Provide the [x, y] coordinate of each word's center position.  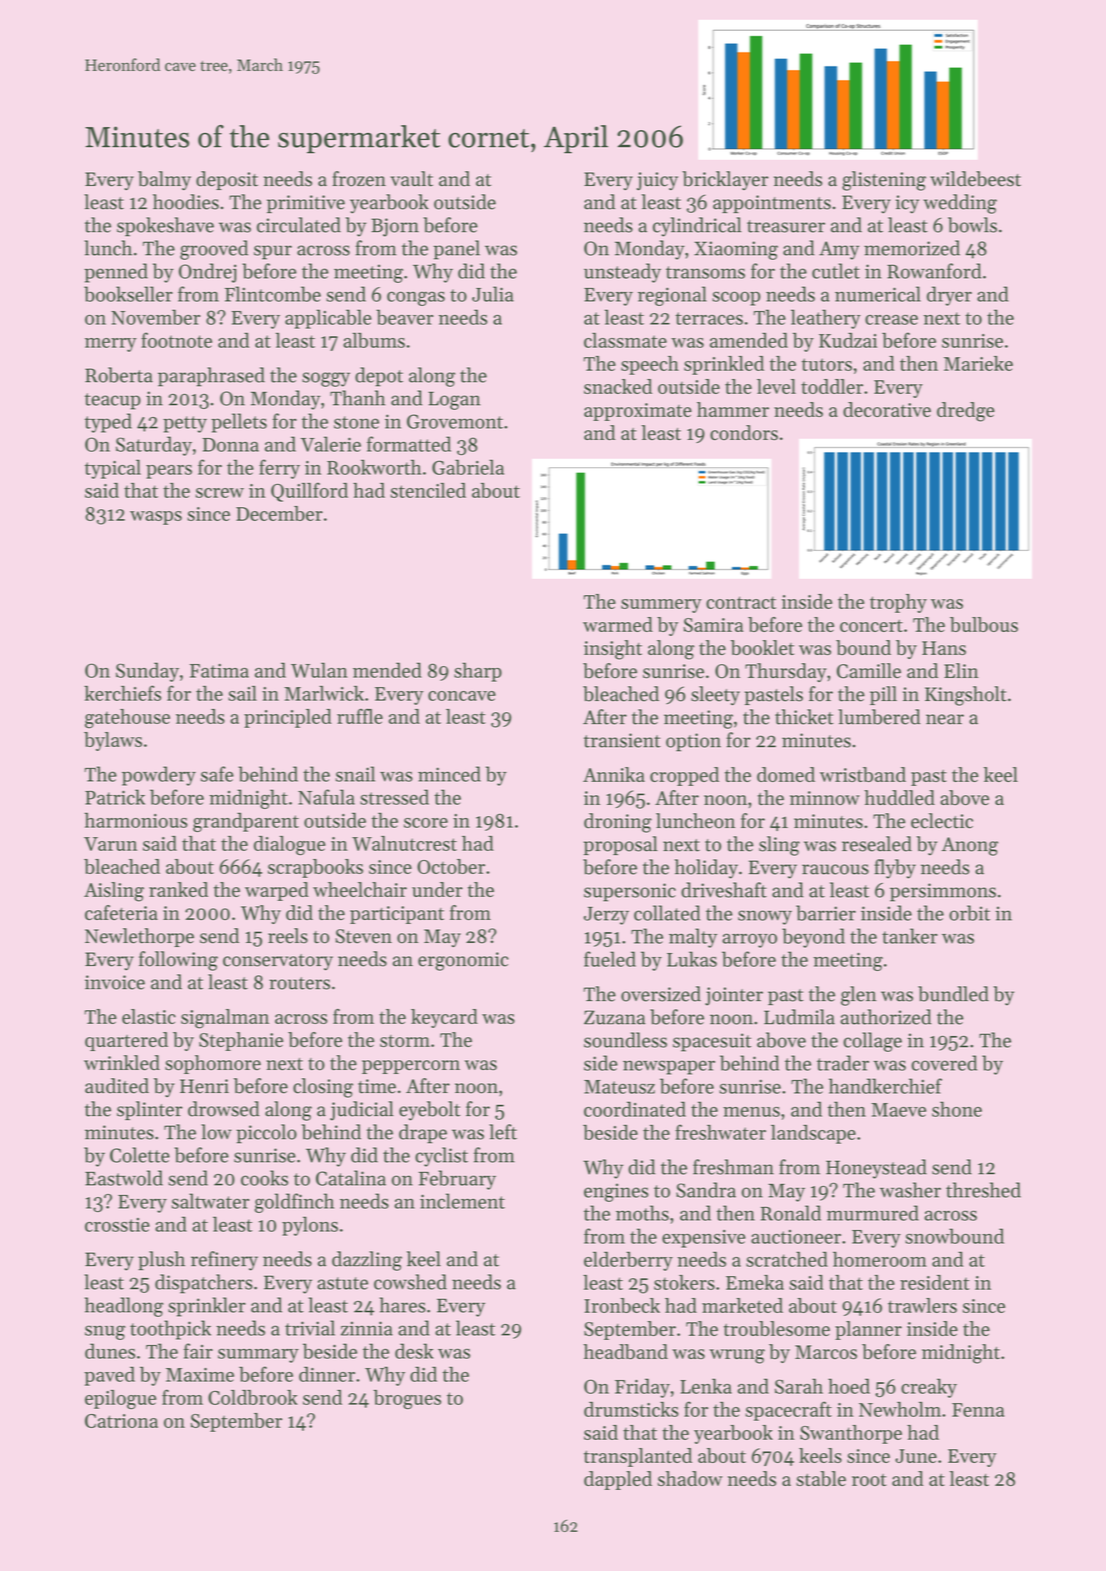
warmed [618, 624]
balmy [164, 180]
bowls [972, 225]
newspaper [669, 1067]
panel [456, 250]
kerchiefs [122, 693]
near [945, 719]
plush [161, 1261]
